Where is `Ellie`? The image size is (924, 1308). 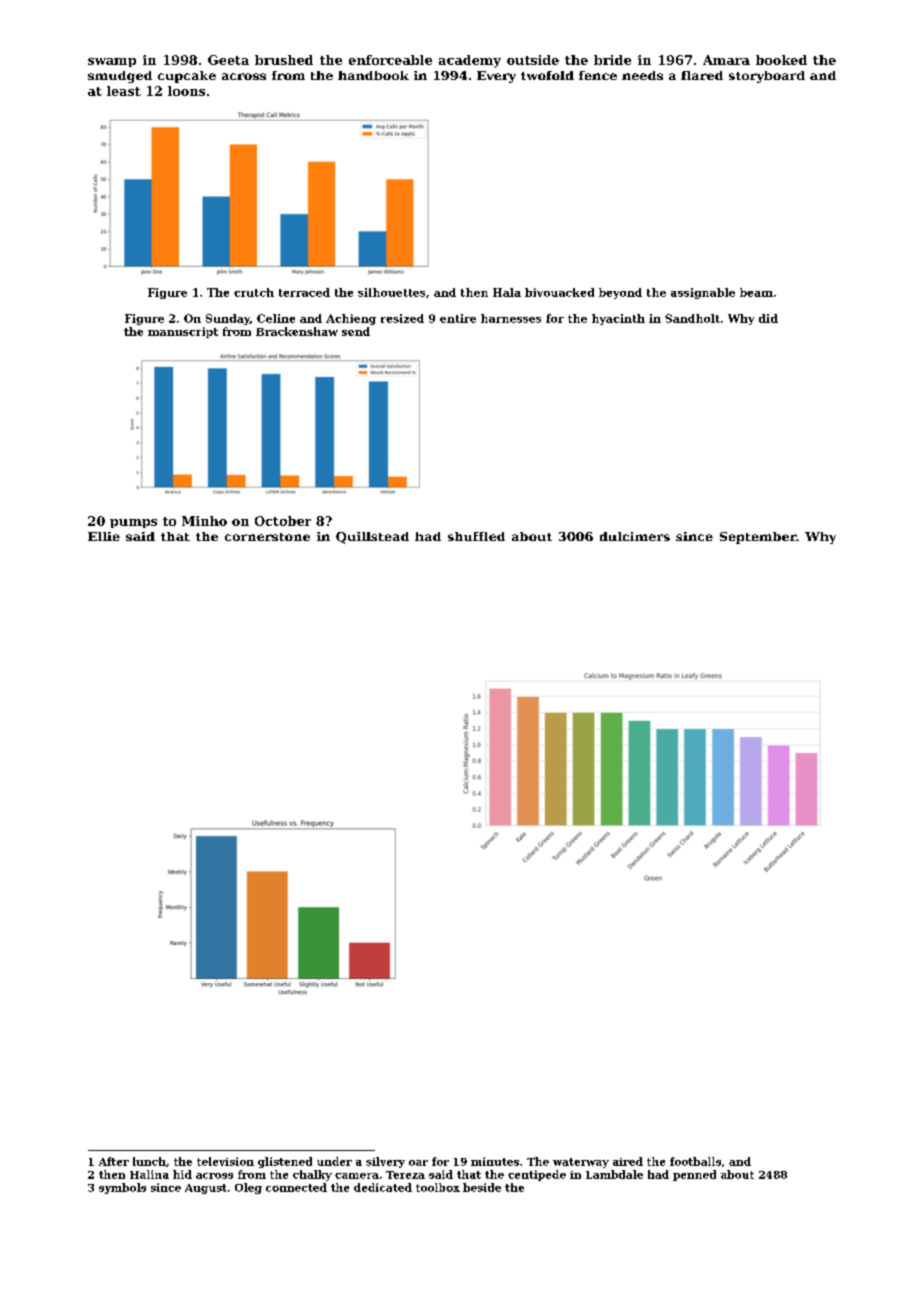 Ellie is located at coordinates (104, 536).
